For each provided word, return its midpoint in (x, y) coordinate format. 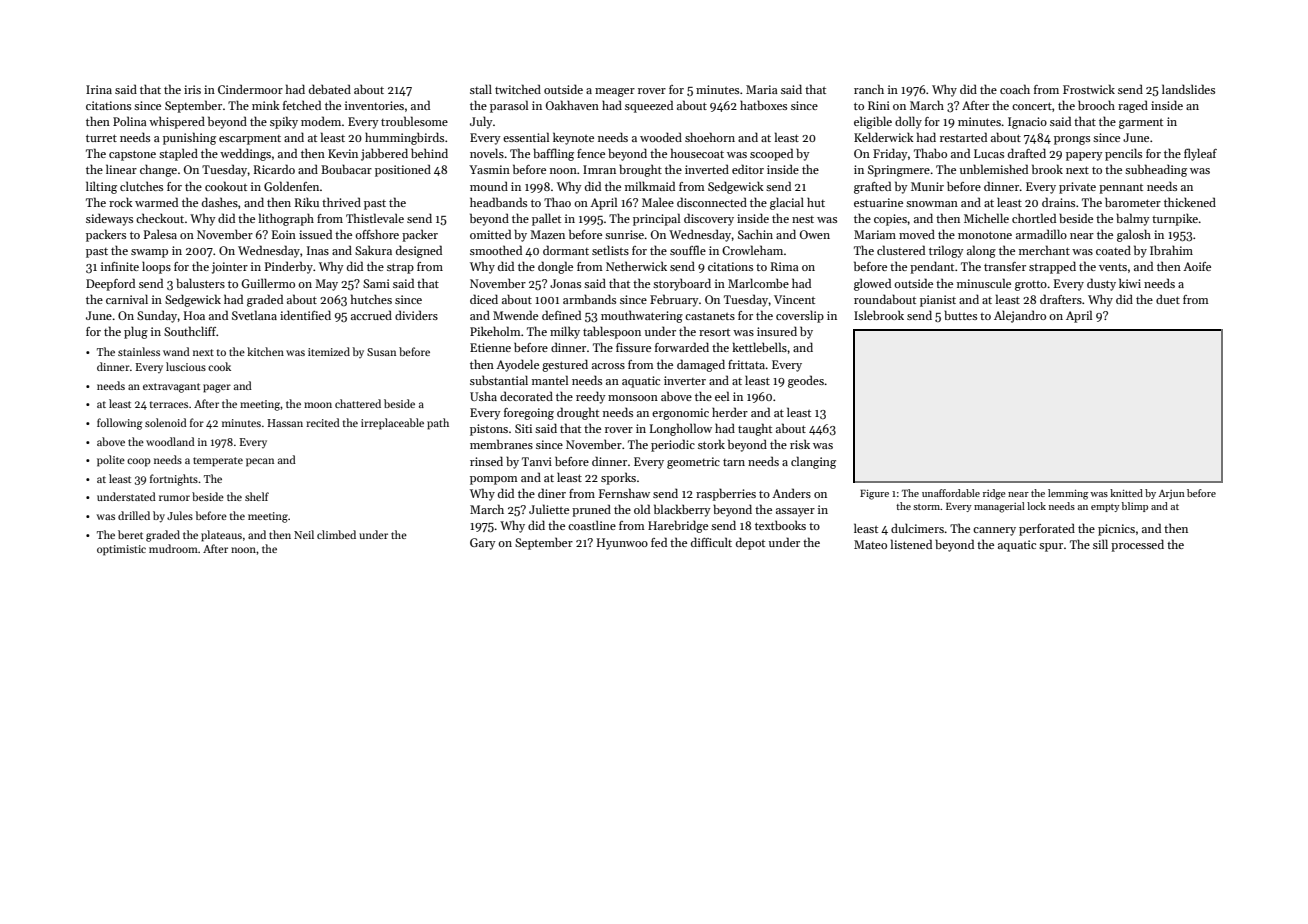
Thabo (930, 153)
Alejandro (1020, 316)
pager (217, 388)
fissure (633, 347)
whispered (177, 122)
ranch (869, 89)
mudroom (173, 548)
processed (1137, 545)
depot (750, 543)
